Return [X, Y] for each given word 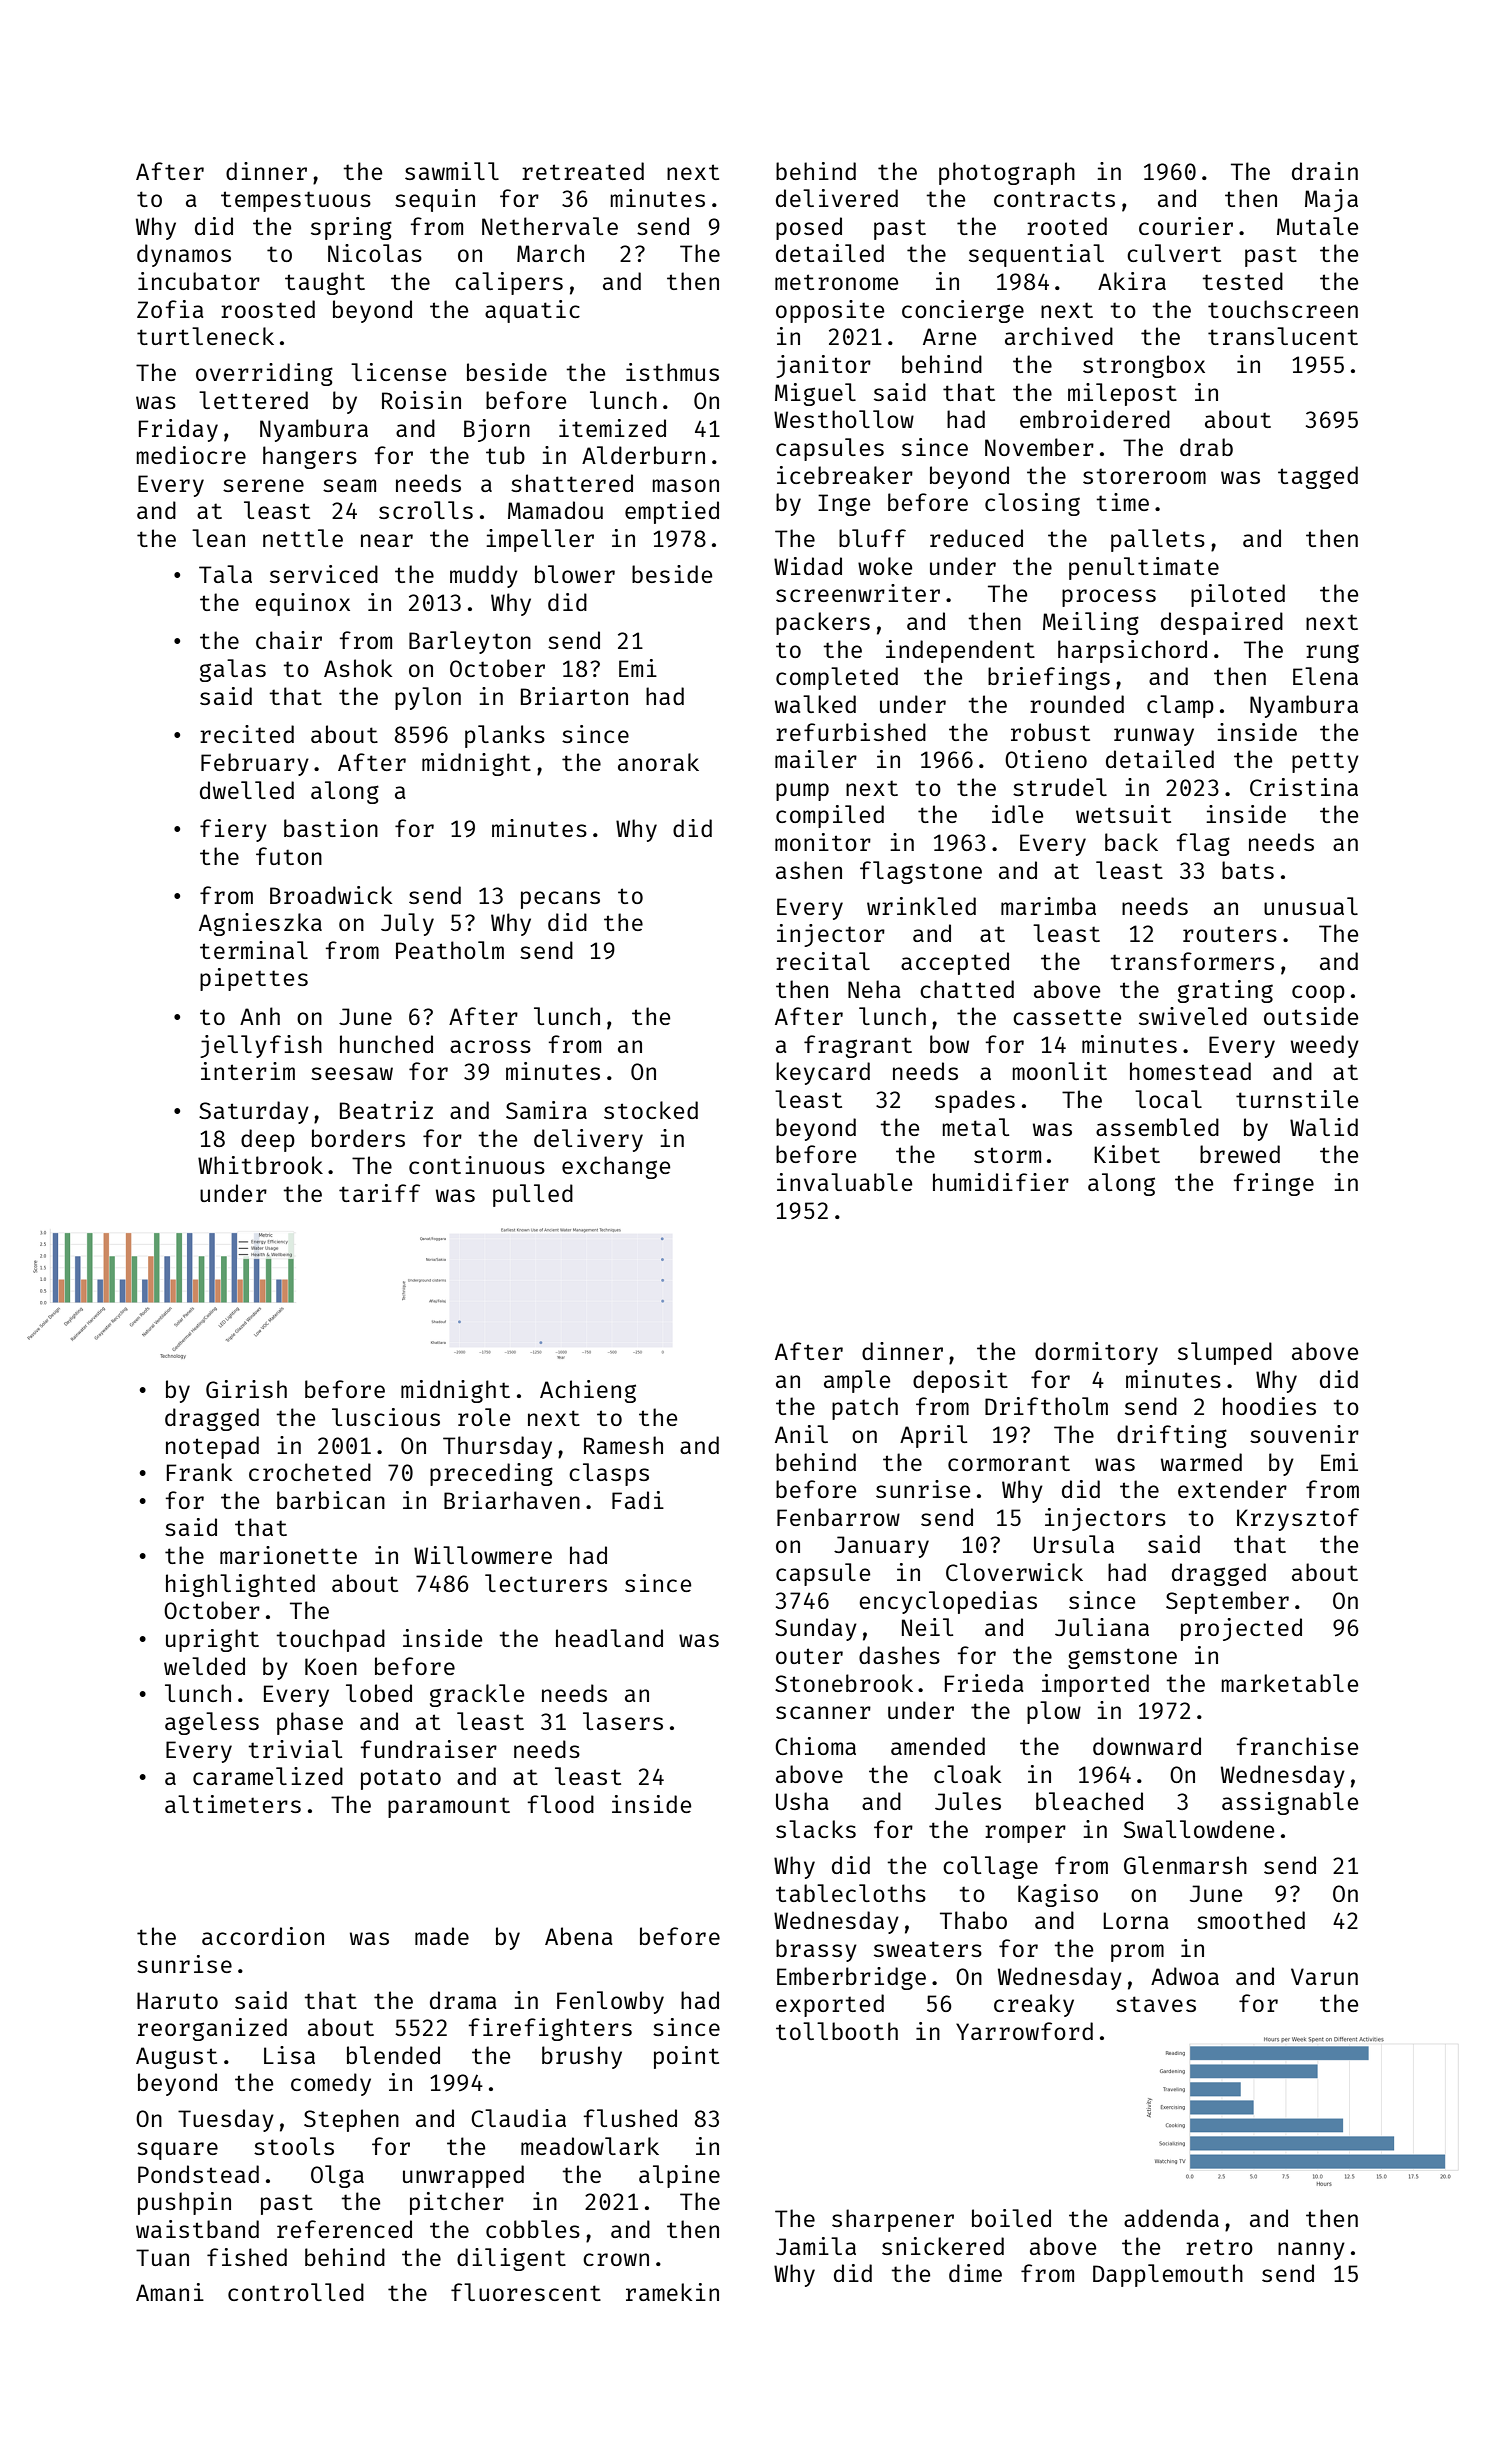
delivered [837, 198]
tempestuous [296, 201]
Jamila [816, 2246]
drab [1206, 447]
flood [561, 1804]
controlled [296, 2292]
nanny [1311, 2251]
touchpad [330, 1640]
